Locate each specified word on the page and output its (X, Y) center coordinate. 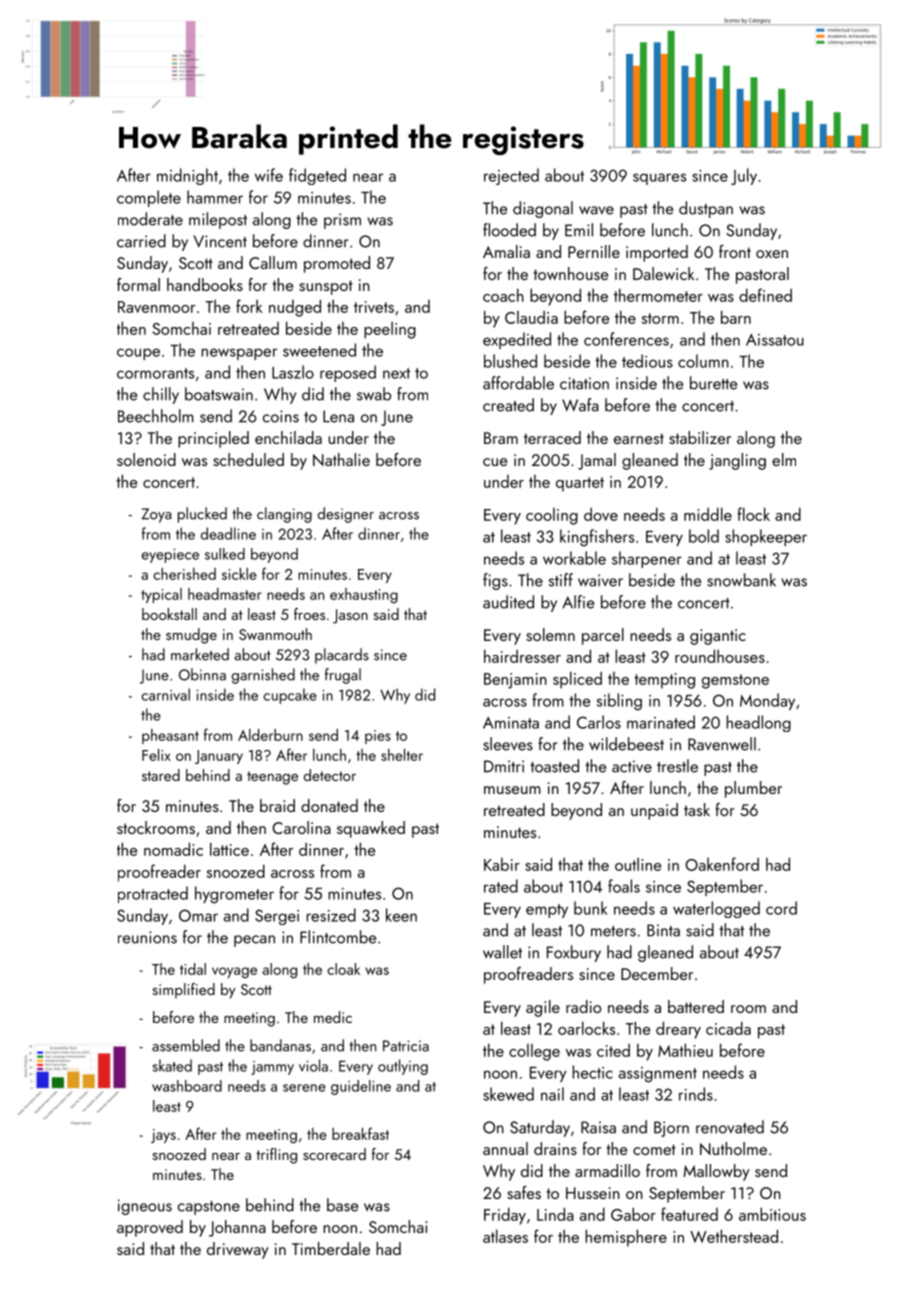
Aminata (511, 722)
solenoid (146, 459)
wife (269, 175)
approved (150, 1228)
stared (161, 775)
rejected (511, 176)
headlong (758, 723)
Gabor (633, 1214)
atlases (505, 1236)
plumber (753, 789)
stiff (561, 580)
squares (659, 179)
